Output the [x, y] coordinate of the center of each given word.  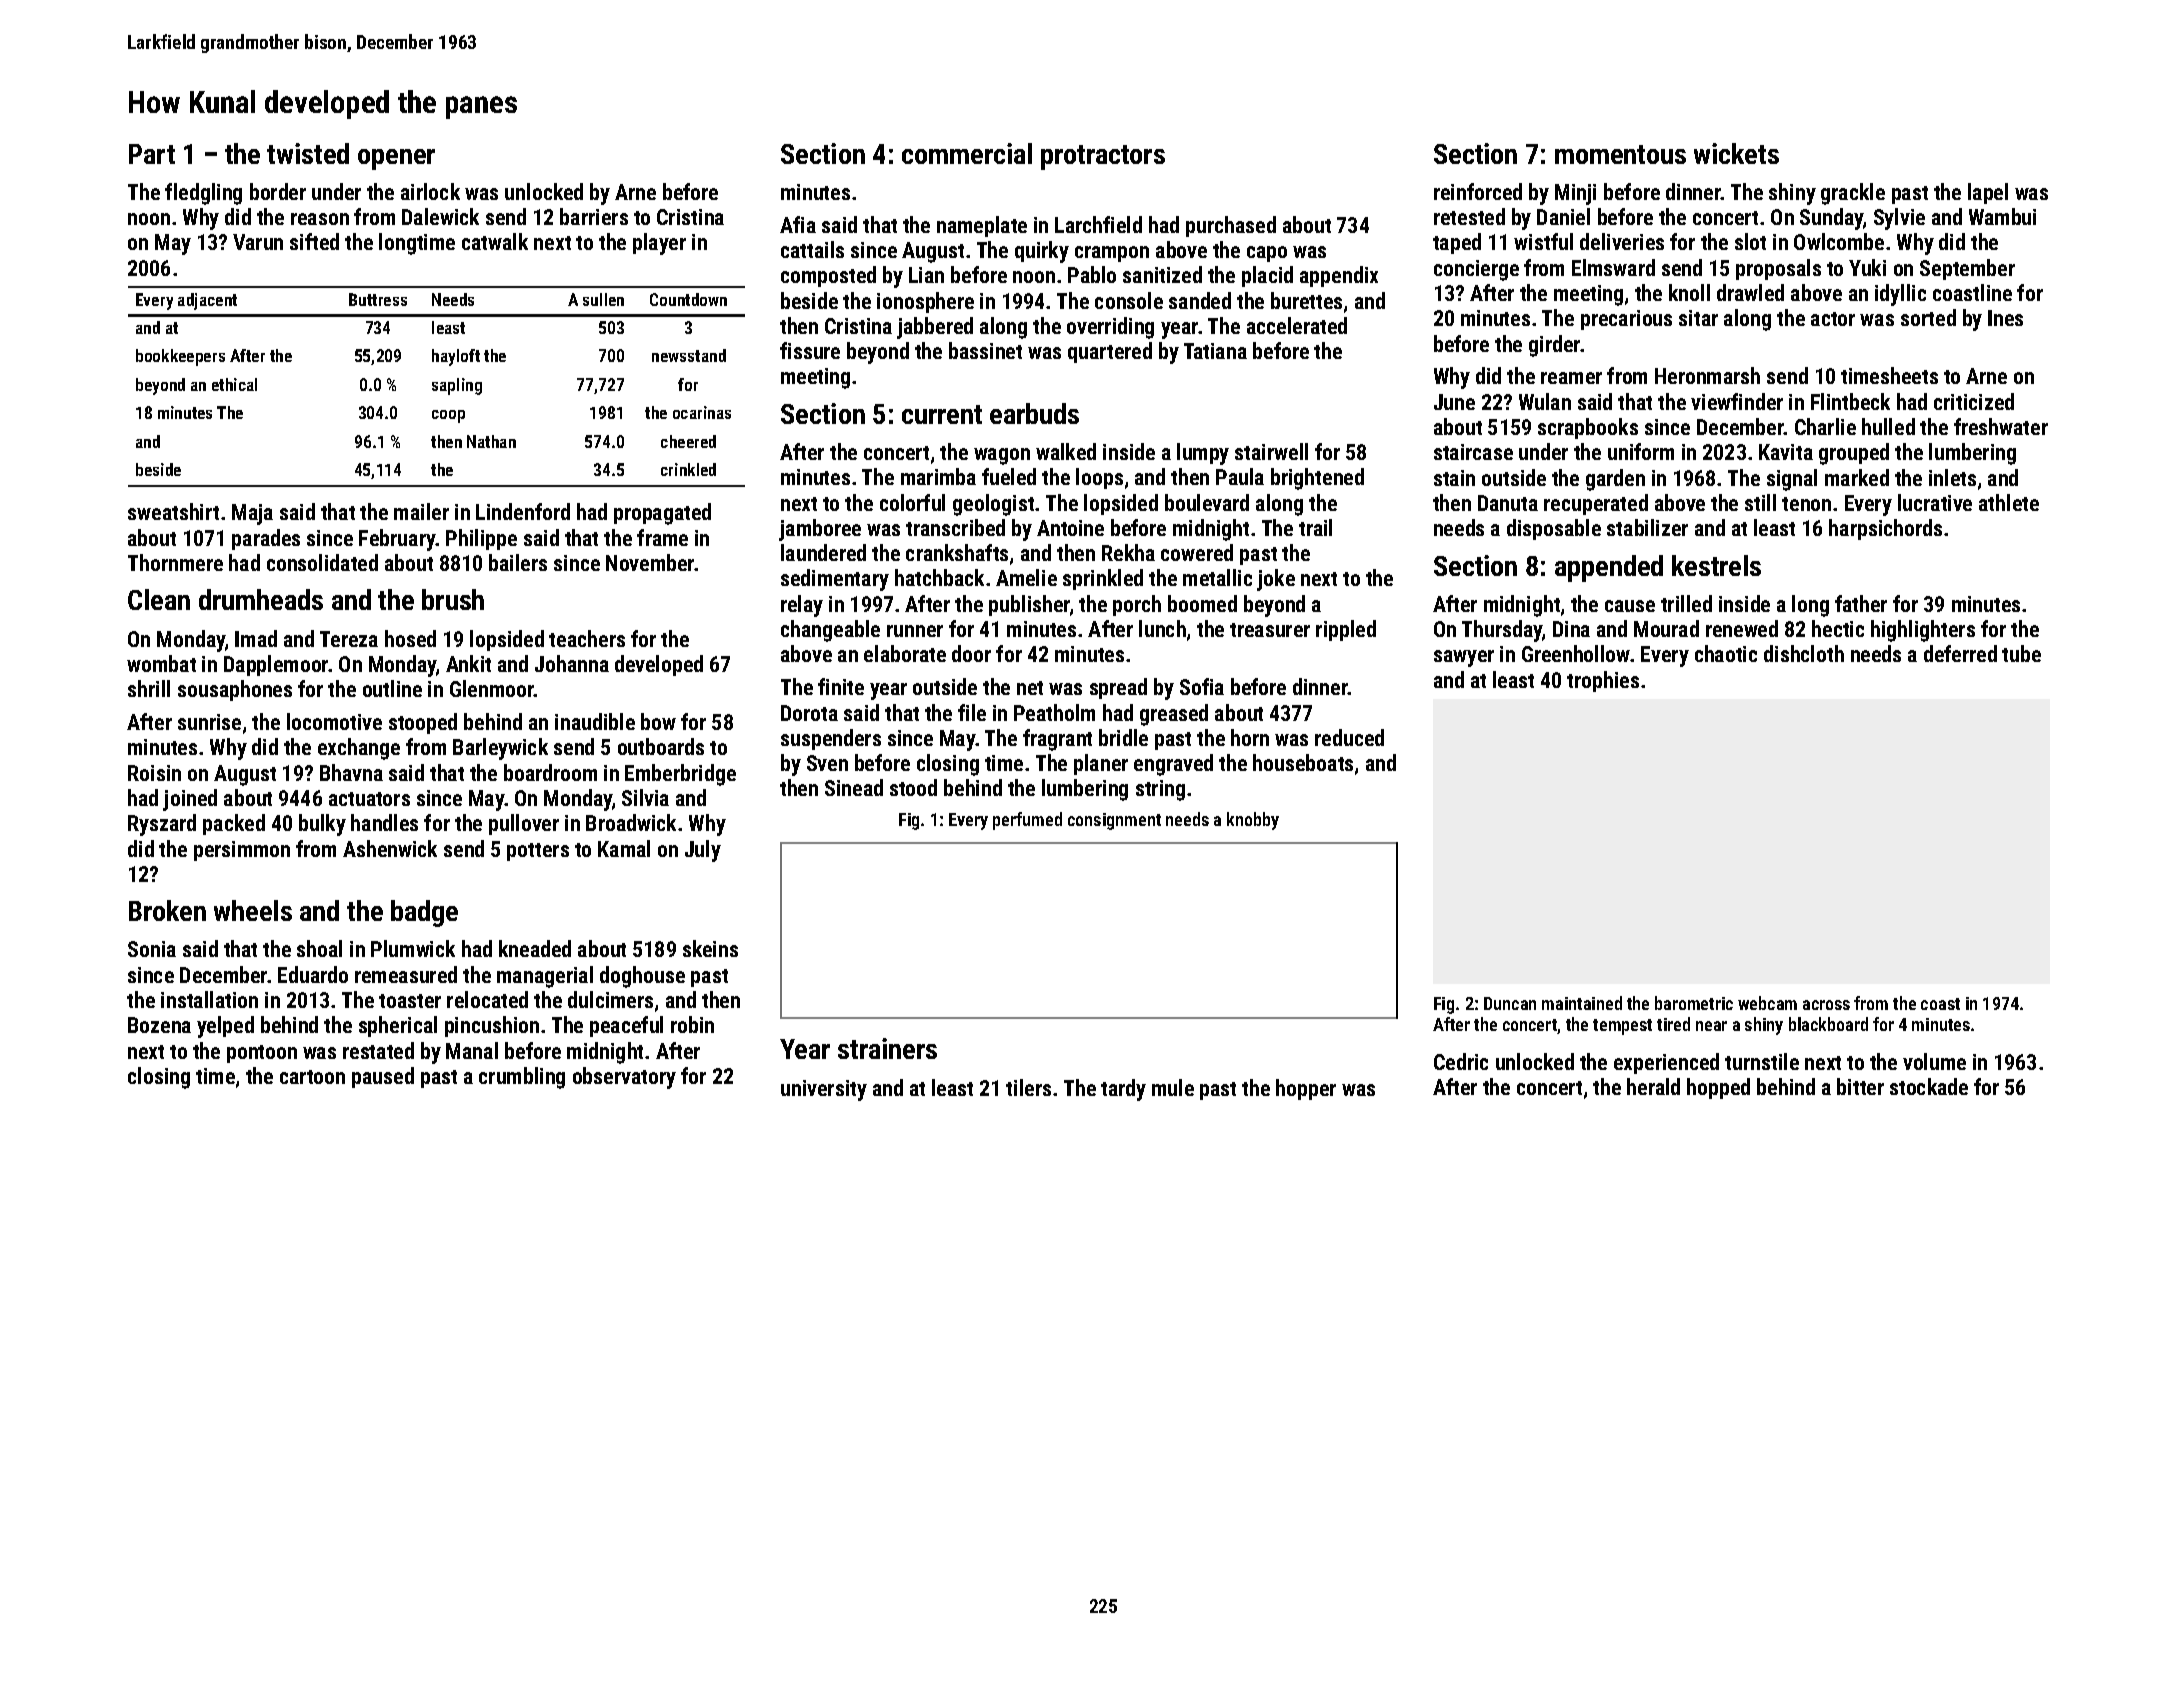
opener [396, 159]
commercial [967, 153]
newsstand [689, 355]
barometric [1694, 1003]
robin [692, 1024]
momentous [1620, 154]
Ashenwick [390, 848]
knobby [1253, 821]
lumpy [1203, 454]
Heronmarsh [1707, 375]
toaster [410, 1001]
